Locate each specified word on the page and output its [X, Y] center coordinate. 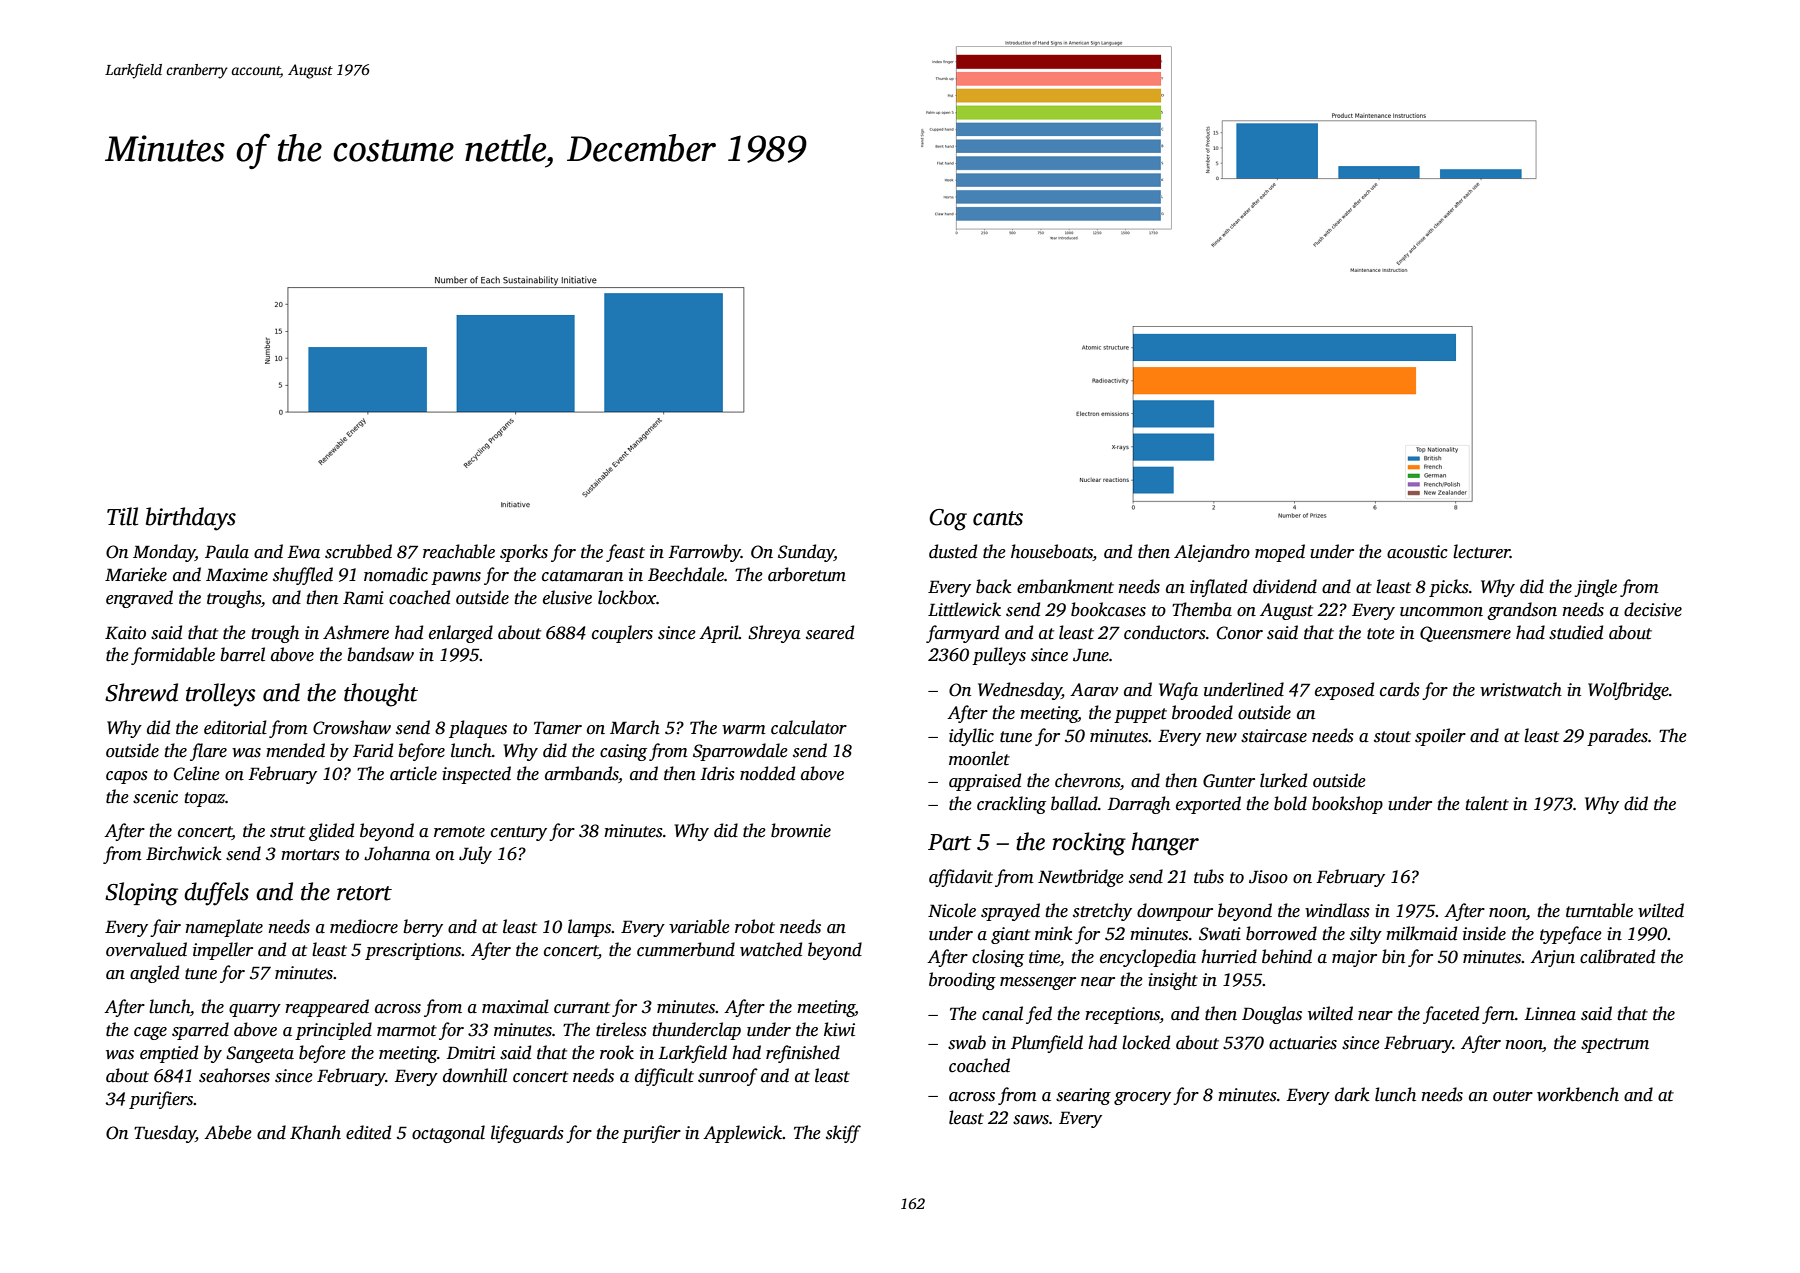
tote [1381, 634]
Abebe [228, 1132]
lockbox [627, 597]
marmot [407, 1031]
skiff [843, 1134]
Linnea [1550, 1014]
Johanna [397, 853]
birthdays [191, 519]
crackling [1011, 805]
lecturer [1481, 551]
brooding [962, 981]
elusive [567, 597]
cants [998, 518]
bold [1290, 803]
